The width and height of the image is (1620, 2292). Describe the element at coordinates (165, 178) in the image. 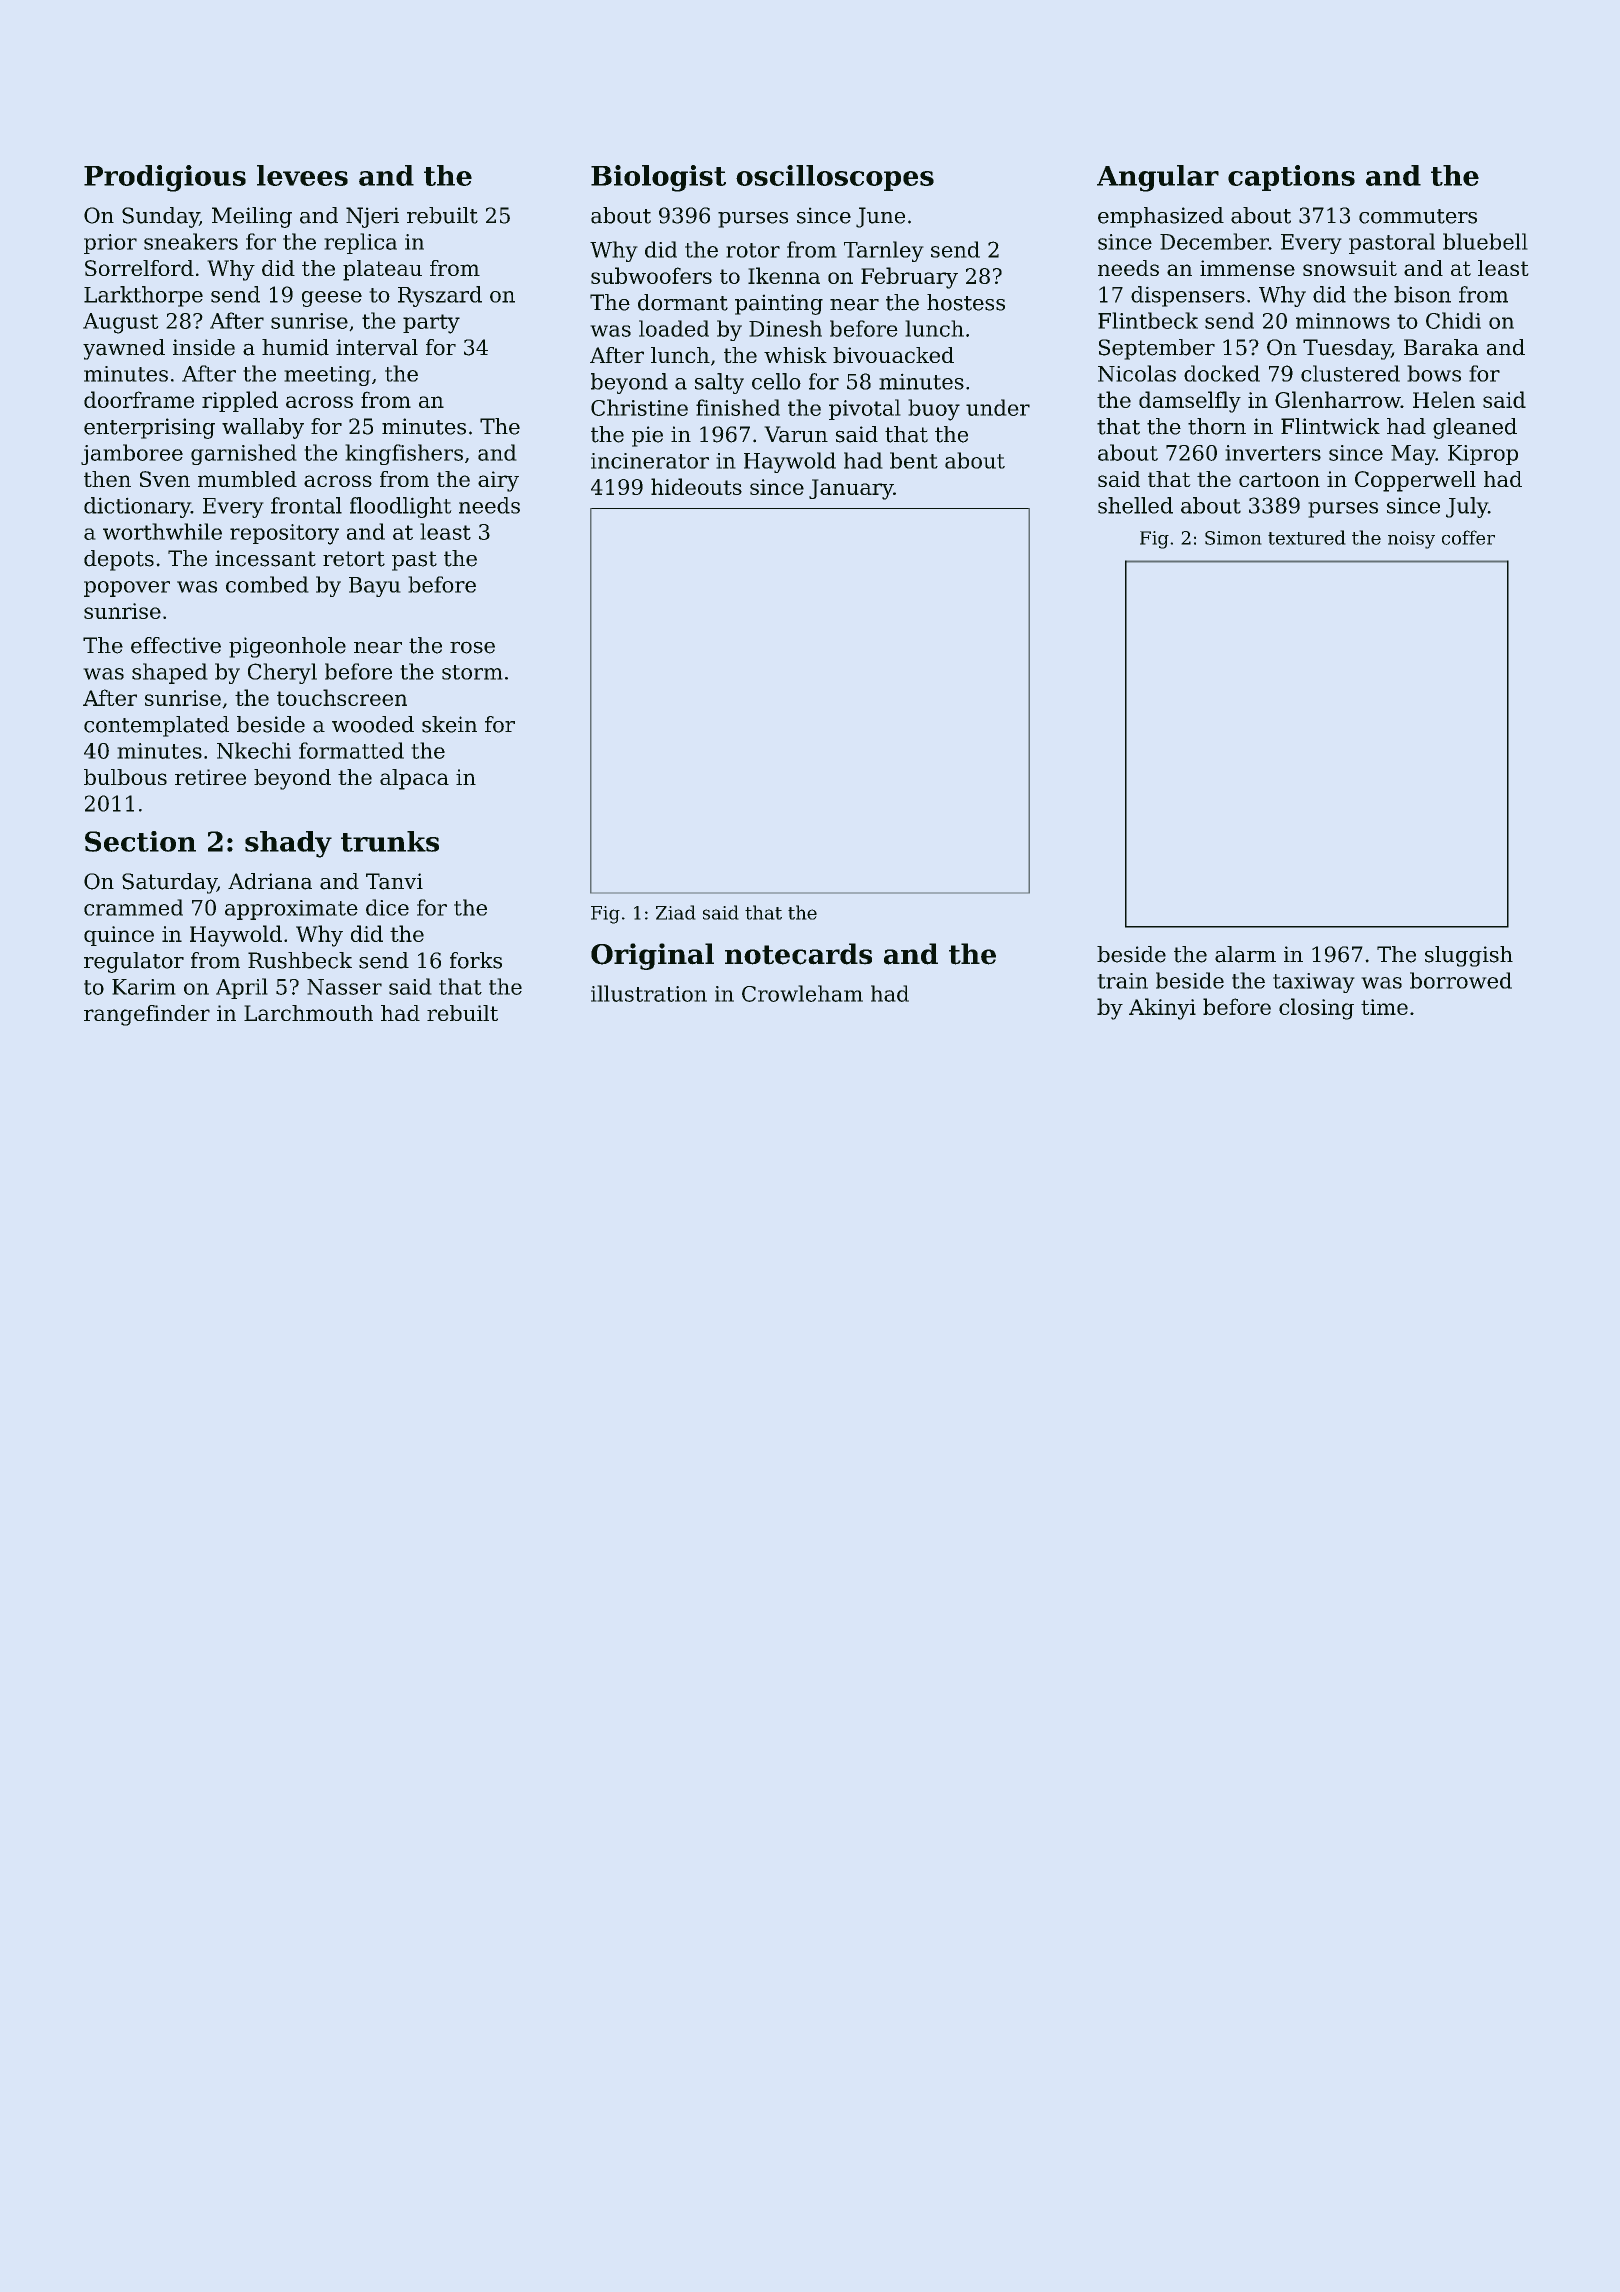

I see `Prodigious` at that location.
